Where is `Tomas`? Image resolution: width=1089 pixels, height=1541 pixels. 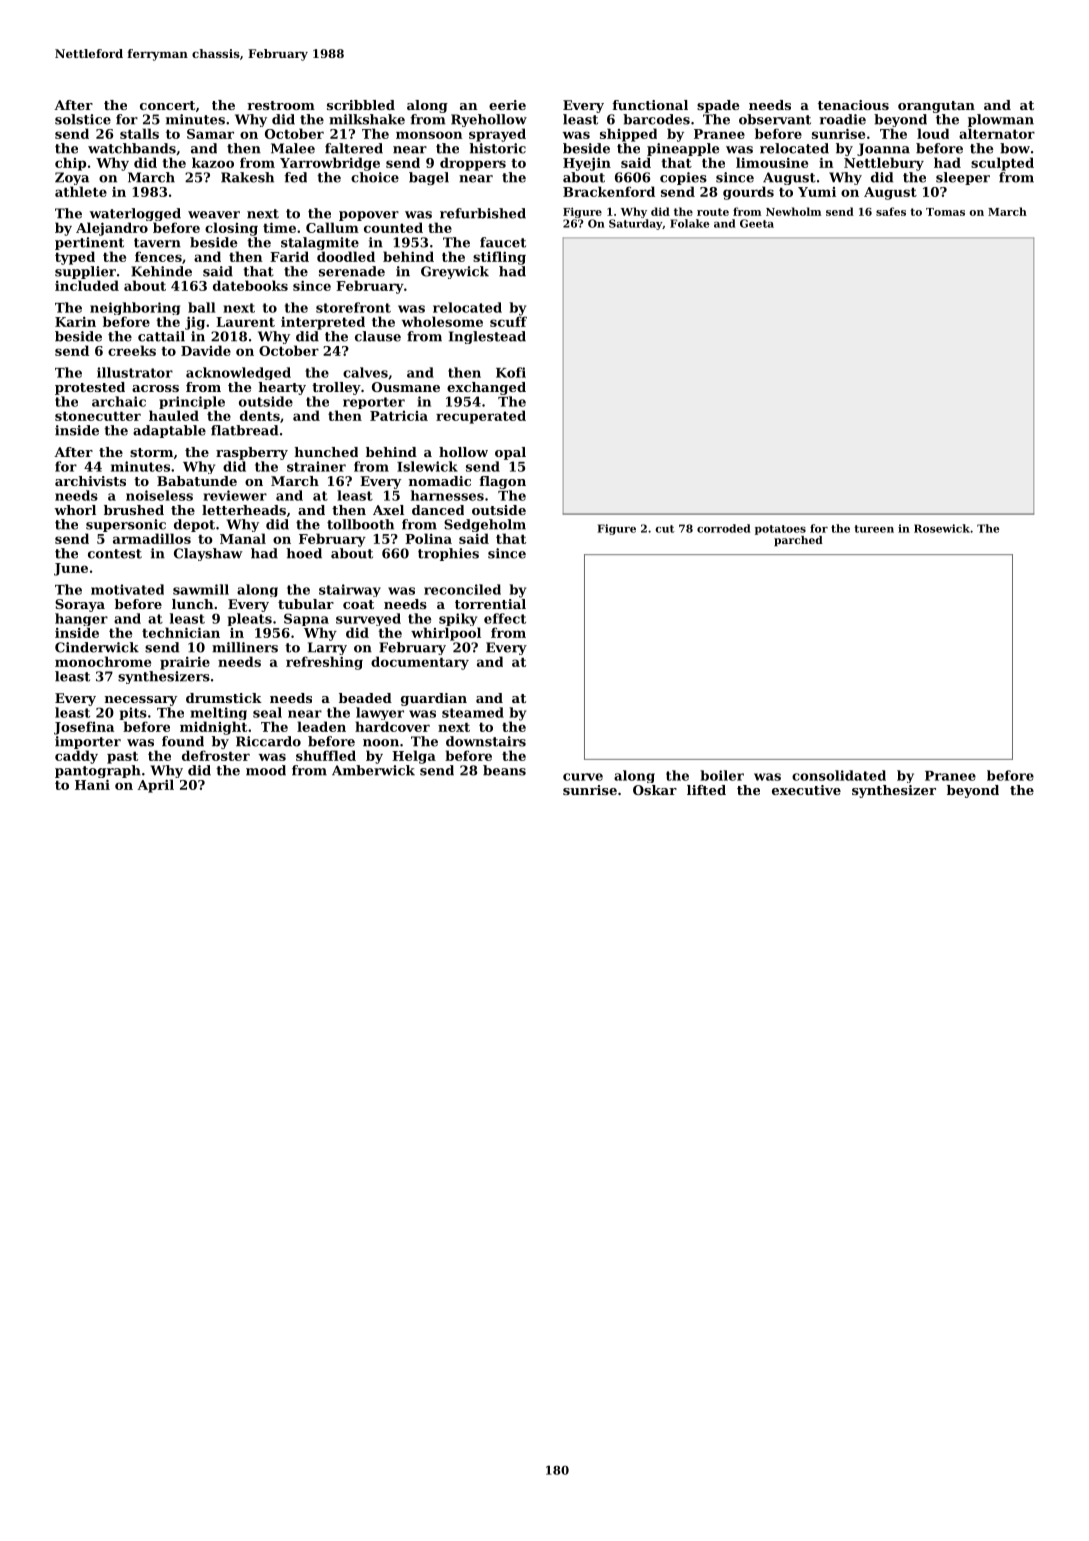 Tomas is located at coordinates (945, 212).
